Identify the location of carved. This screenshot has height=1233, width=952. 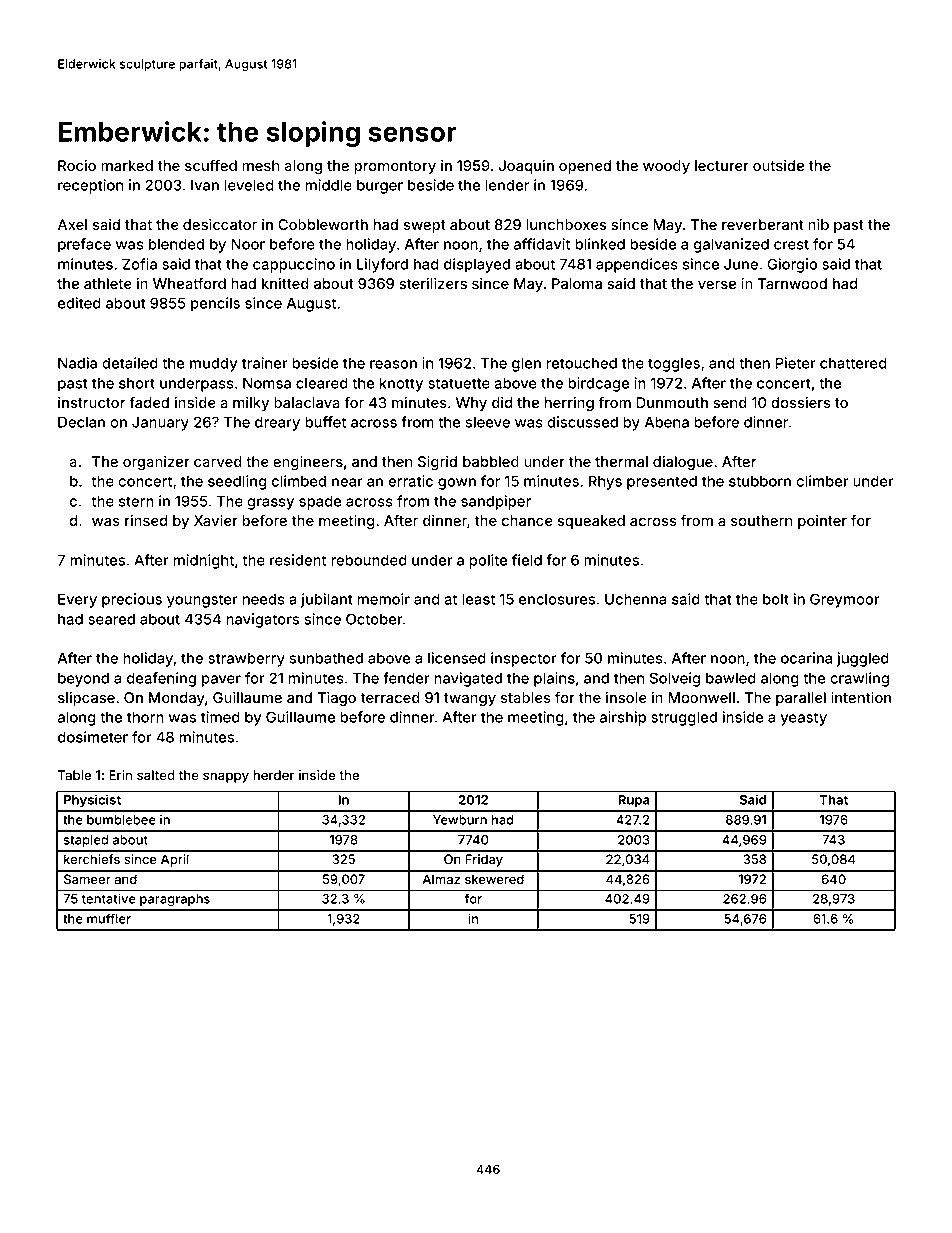
(218, 461).
